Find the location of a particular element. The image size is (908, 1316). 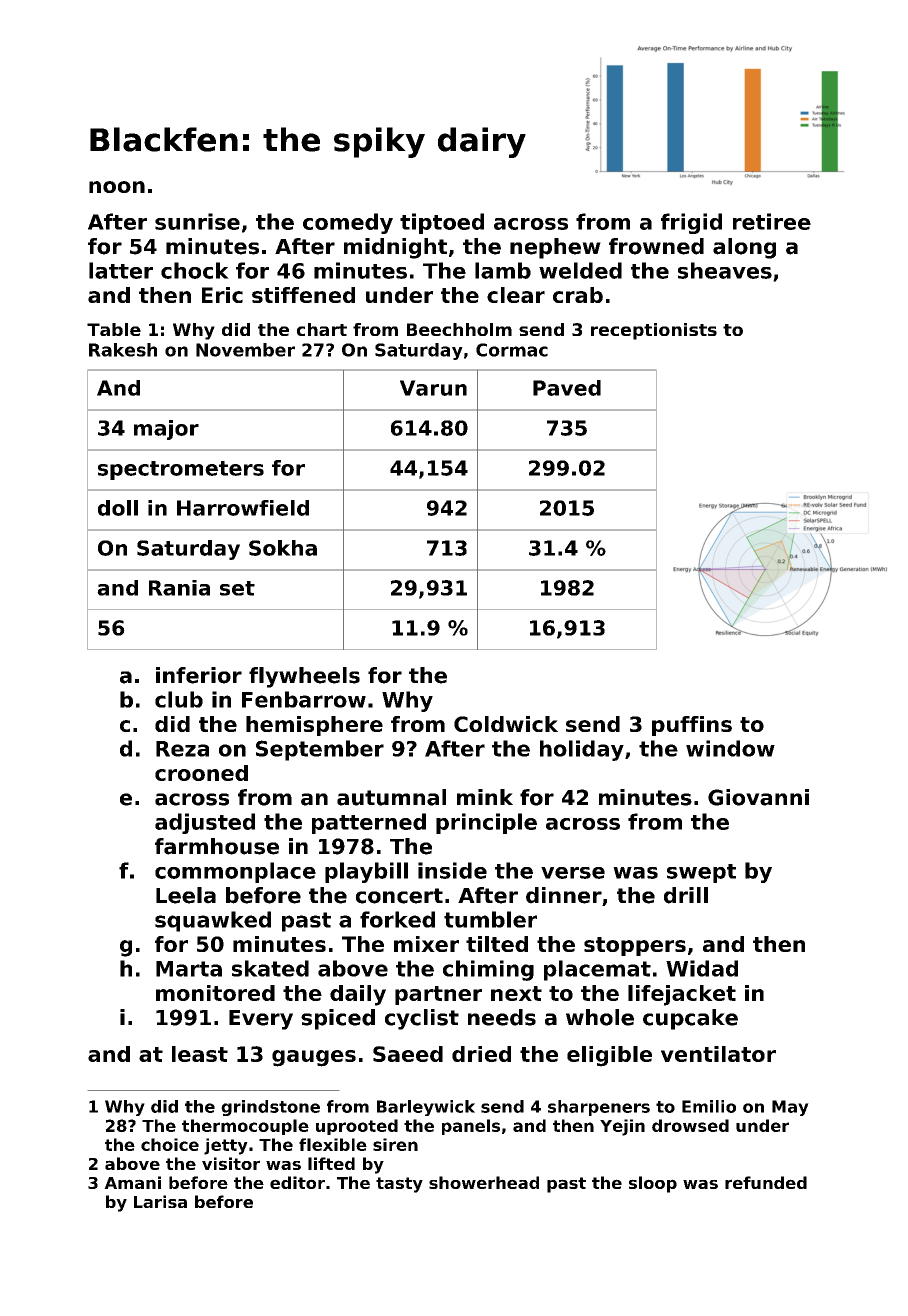

sheaves is located at coordinates (725, 270).
